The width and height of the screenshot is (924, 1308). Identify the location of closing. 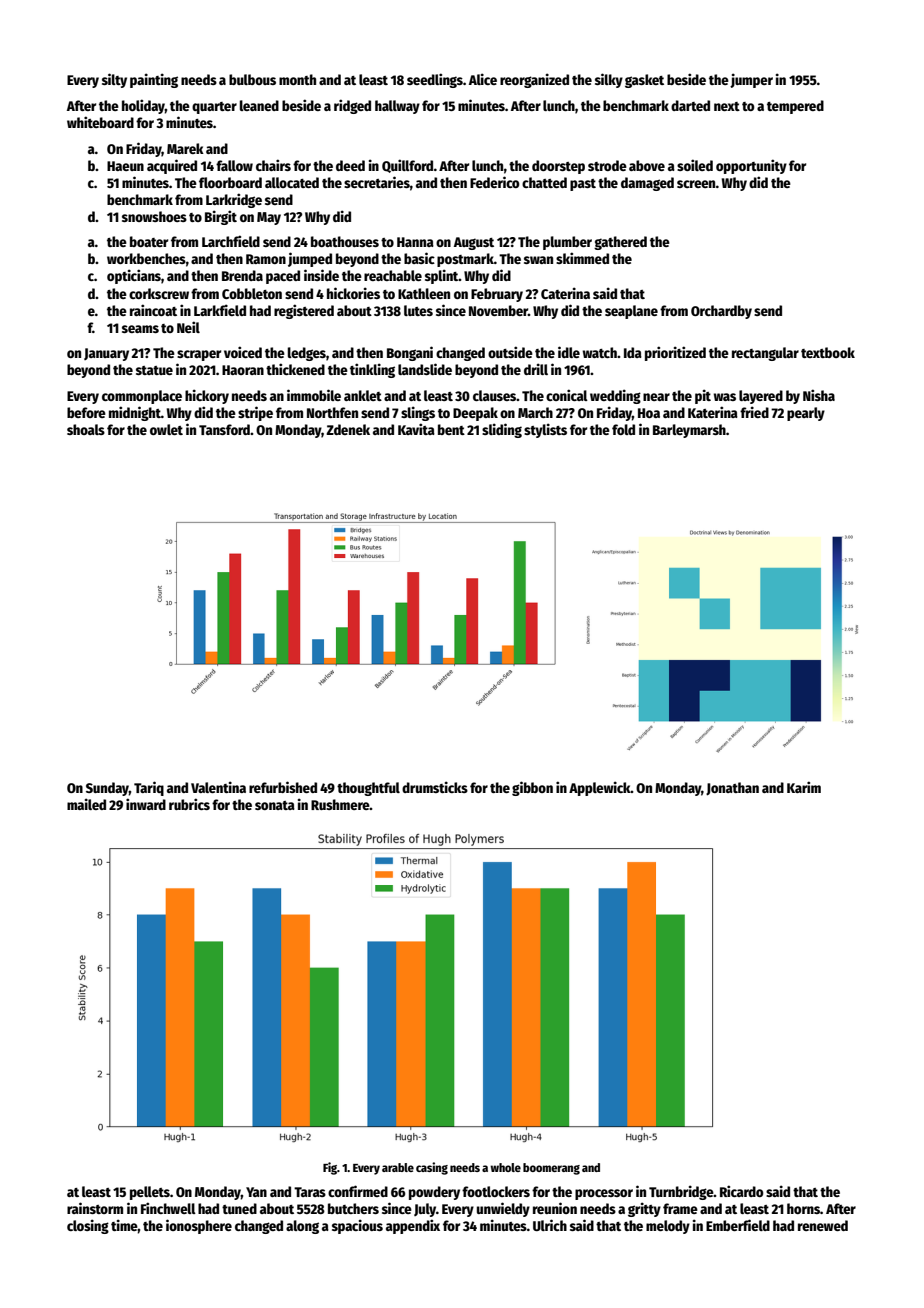
(88, 1226).
